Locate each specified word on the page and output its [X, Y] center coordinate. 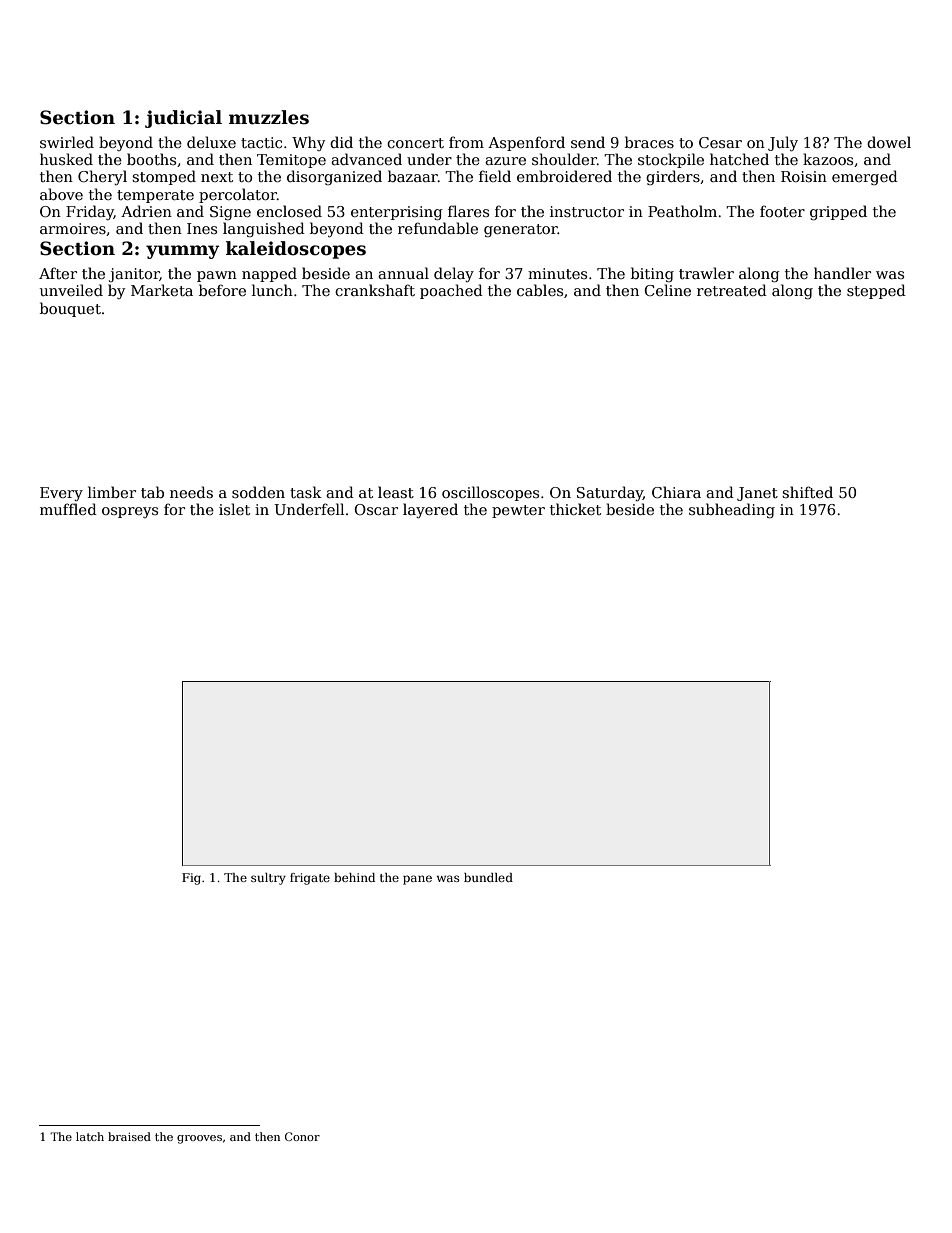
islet [234, 509]
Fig [191, 879]
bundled [488, 877]
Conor [302, 1136]
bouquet [70, 309]
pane [417, 880]
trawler [706, 273]
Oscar [376, 509]
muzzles [269, 117]
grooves [199, 1139]
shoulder [564, 159]
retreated [732, 290]
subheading [732, 510]
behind [354, 877]
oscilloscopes [490, 493]
